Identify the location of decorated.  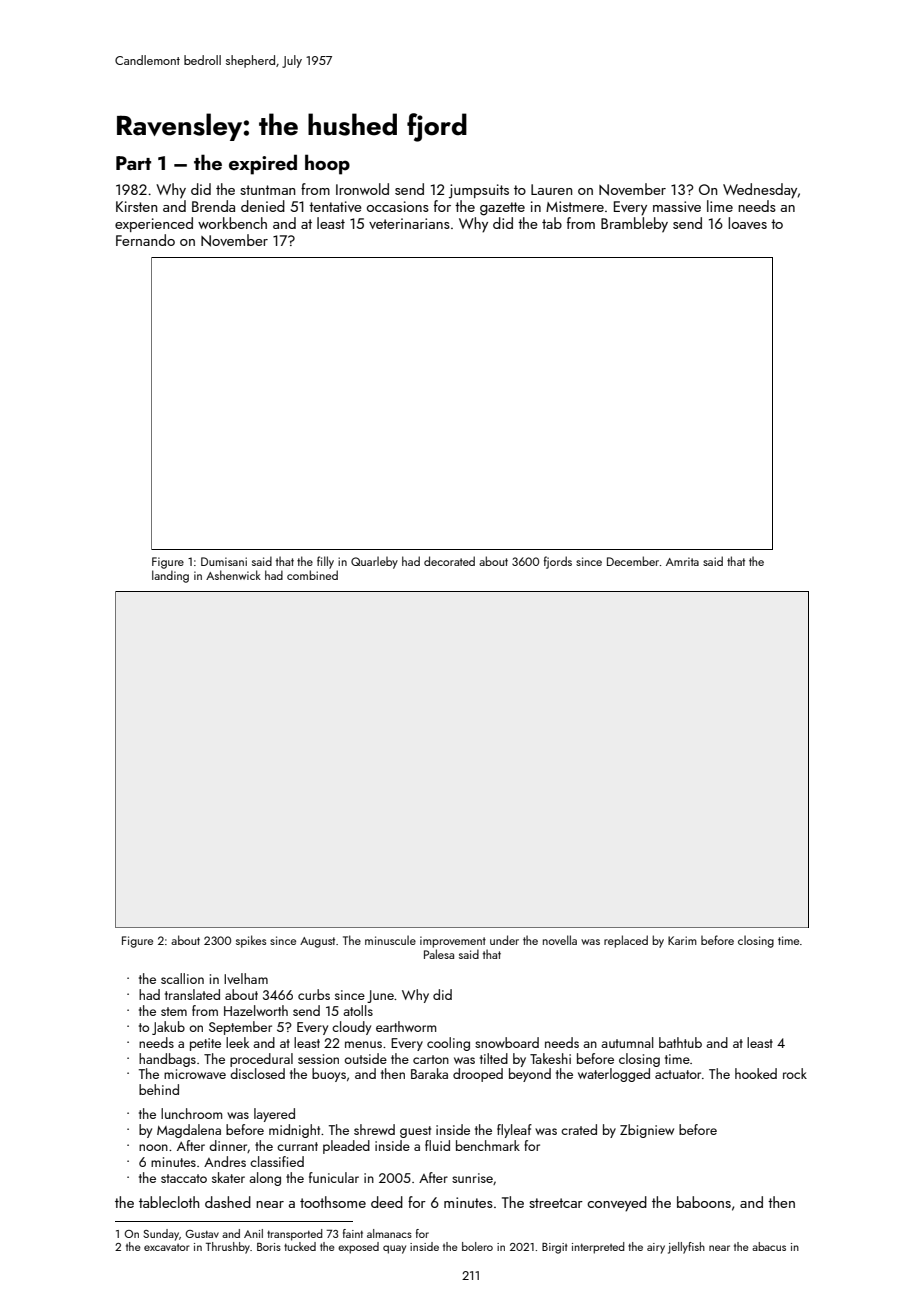
(449, 561).
